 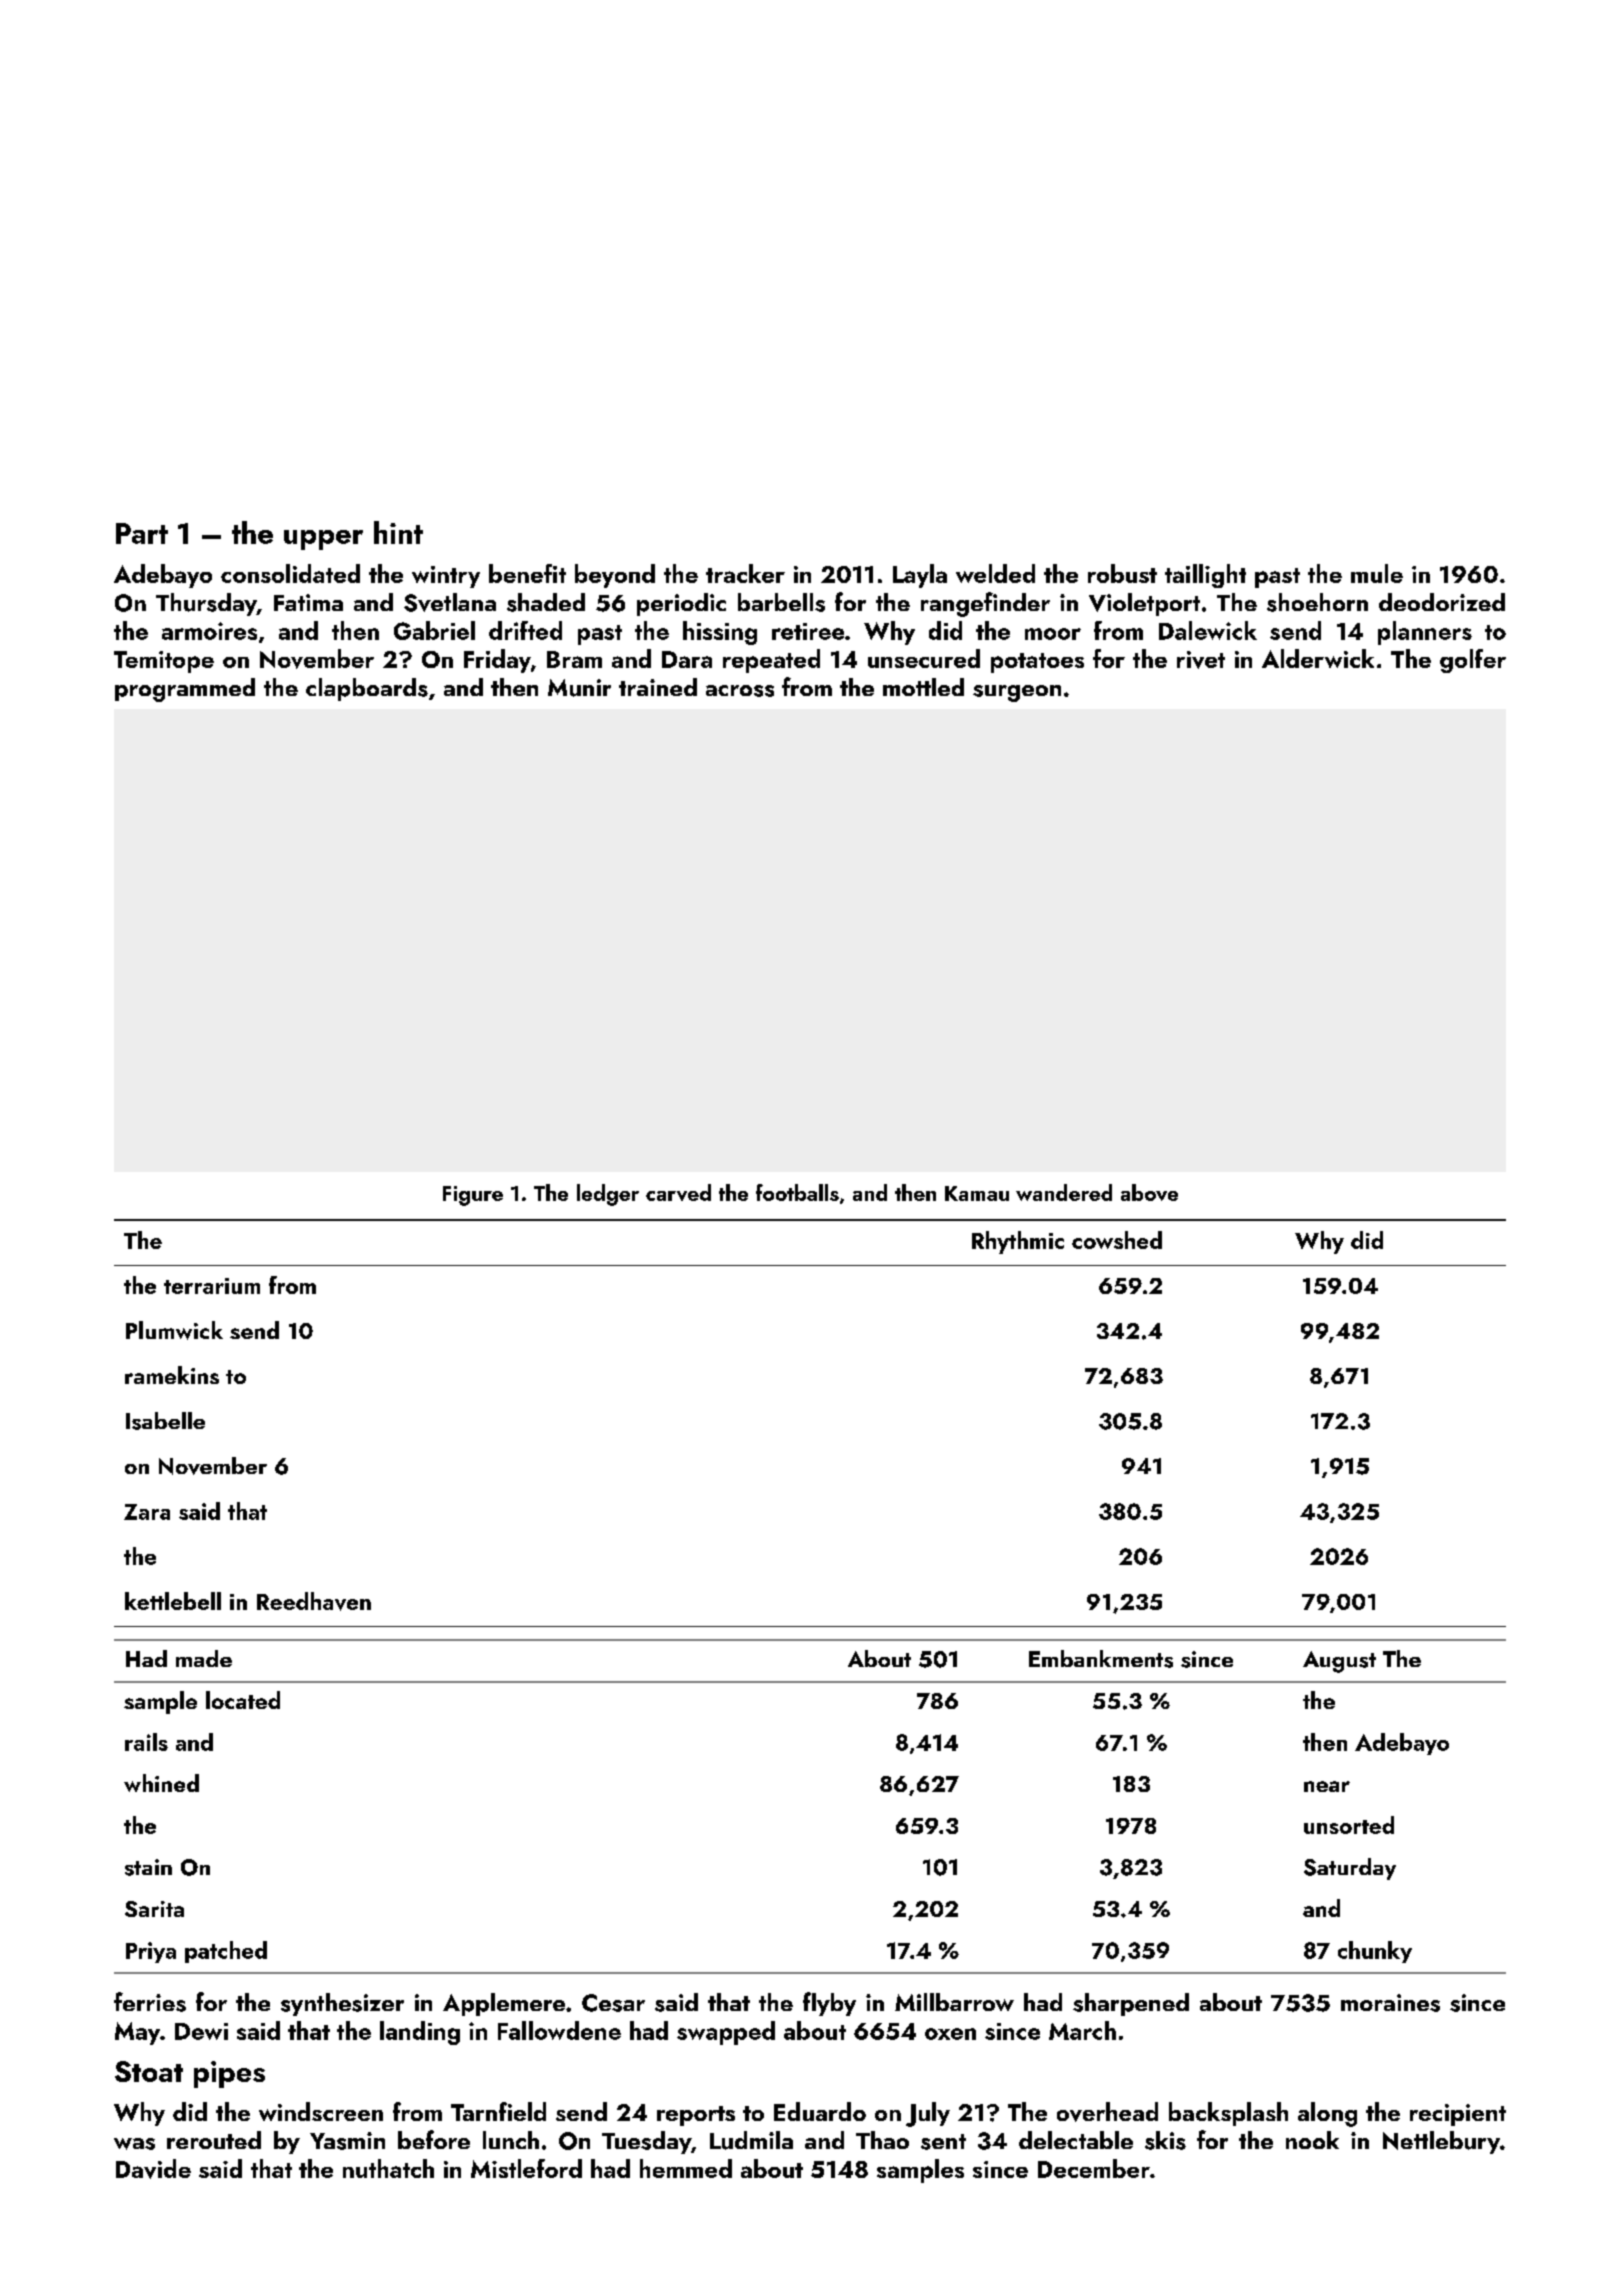 I want to click on Embankments, so click(x=1101, y=1659).
